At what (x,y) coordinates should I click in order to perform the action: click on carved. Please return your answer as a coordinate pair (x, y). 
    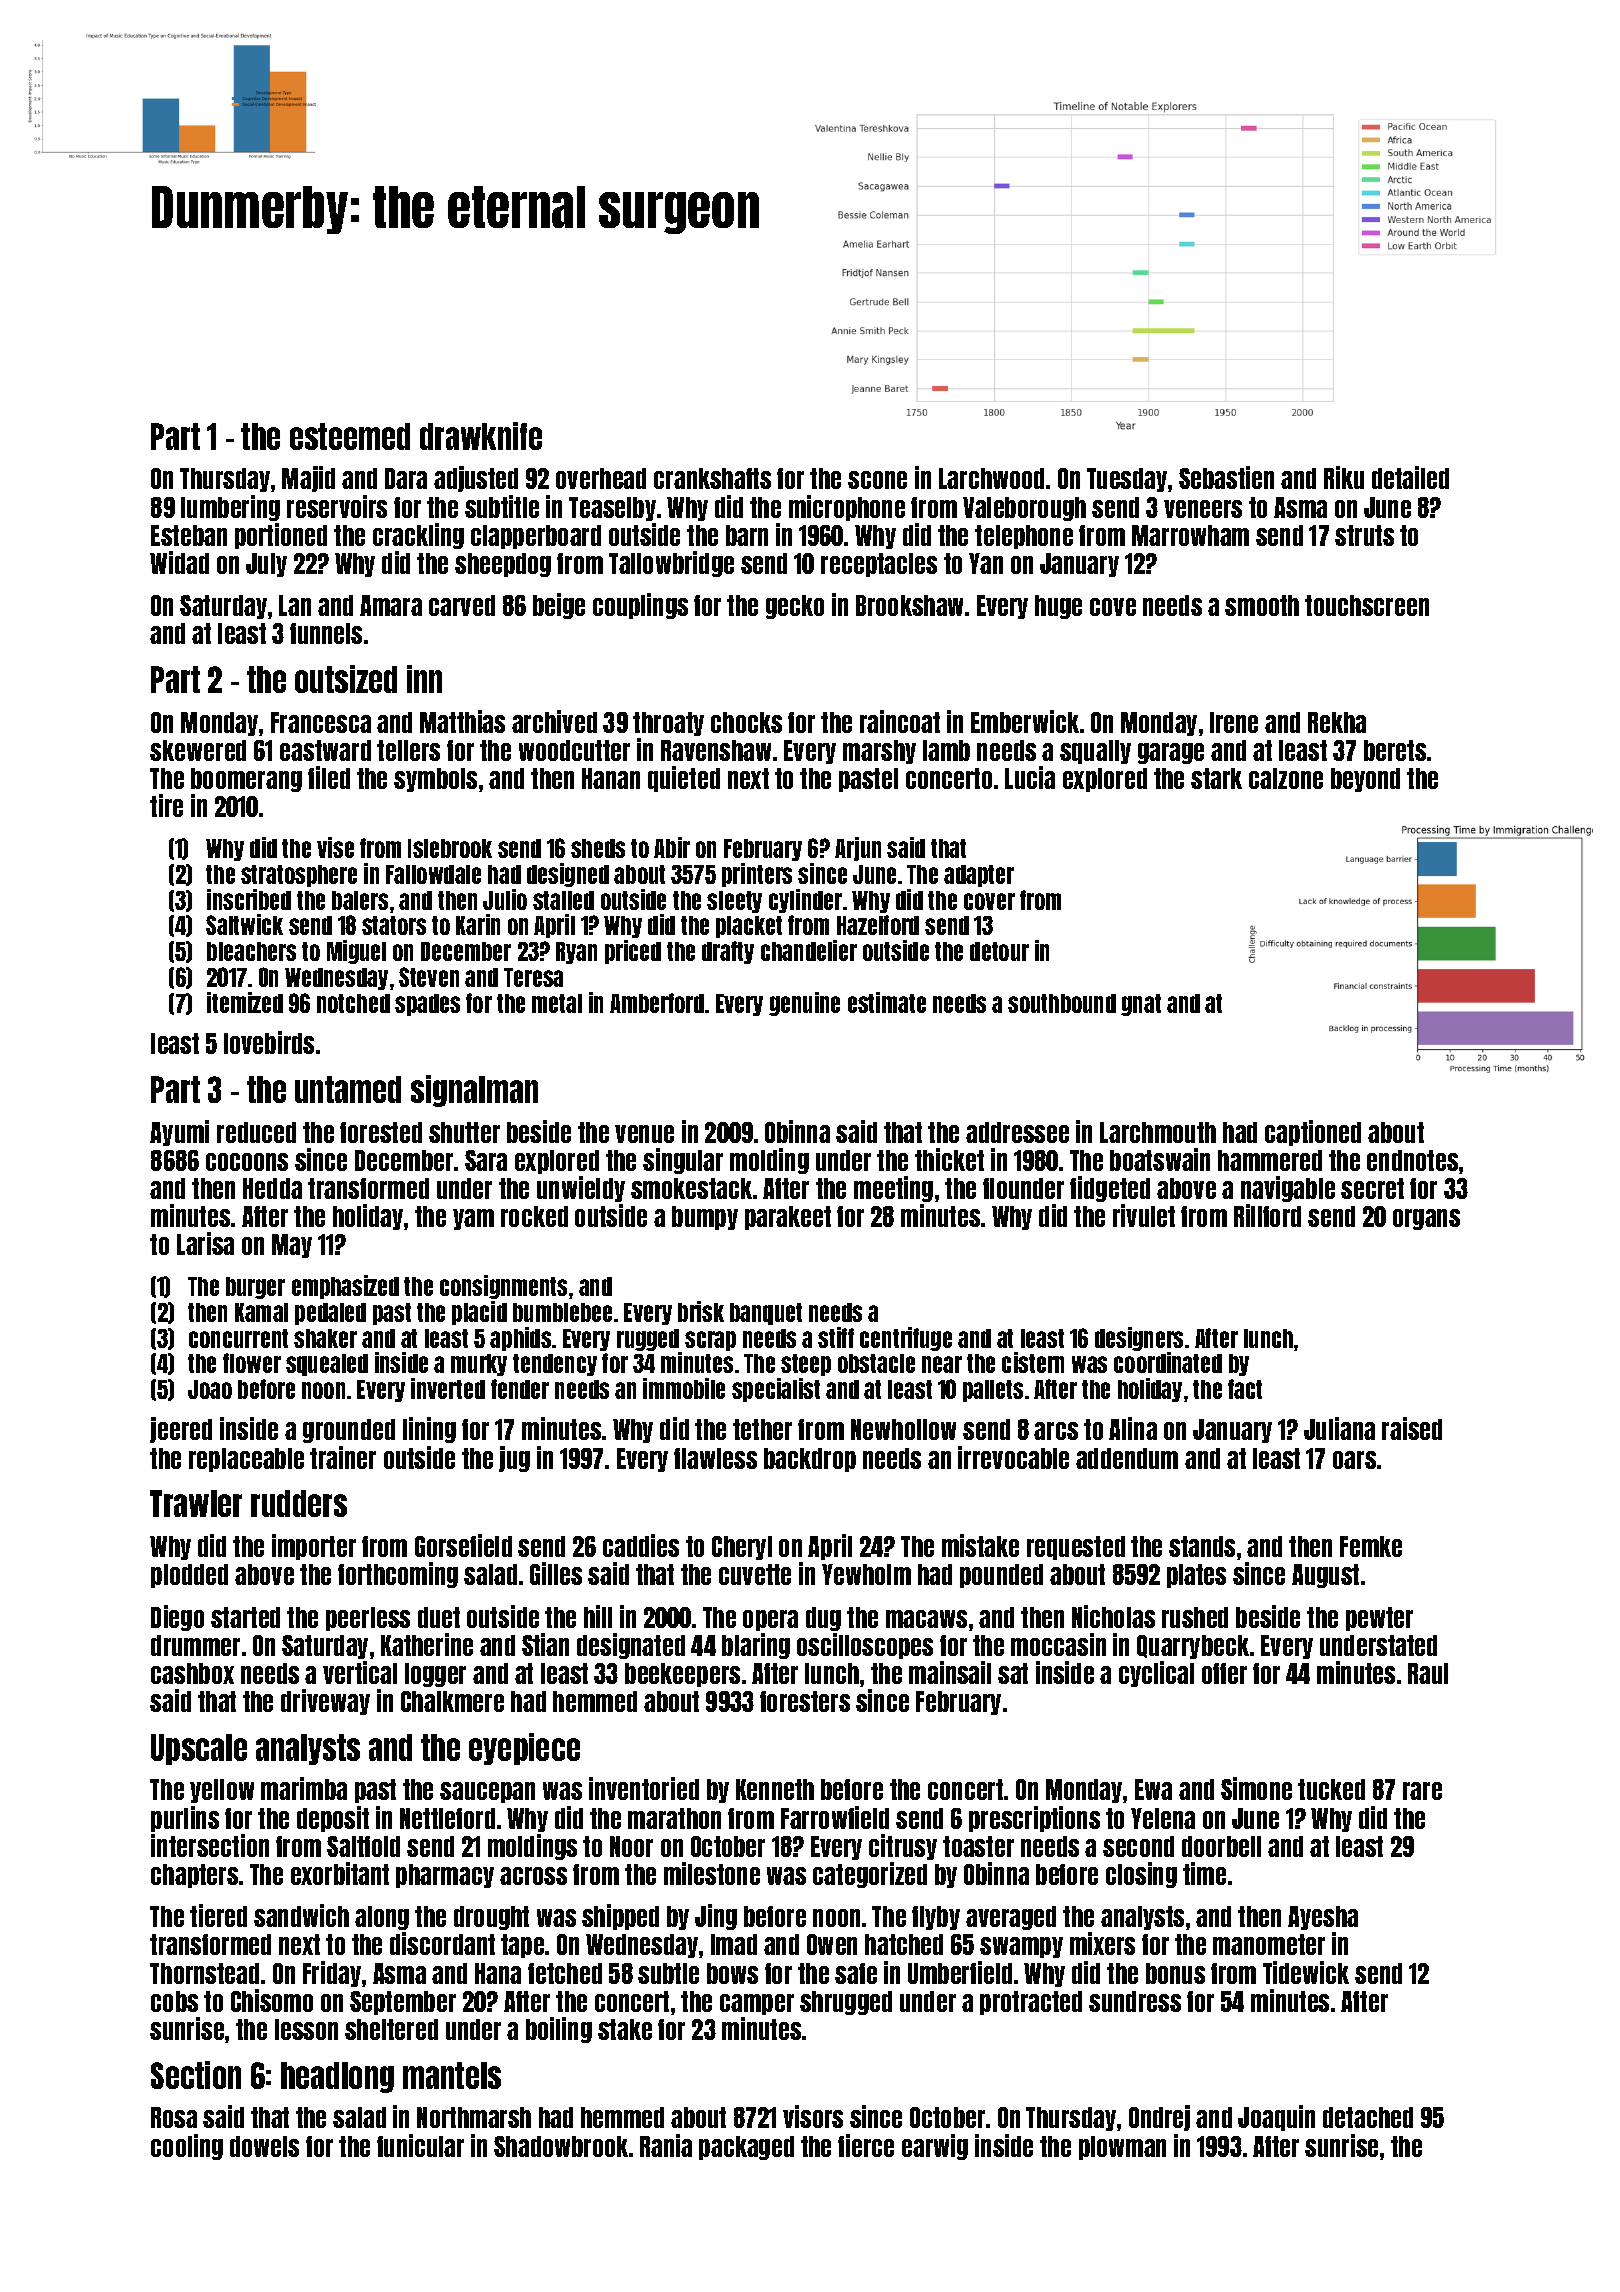
    Looking at the image, I should click on (462, 605).
